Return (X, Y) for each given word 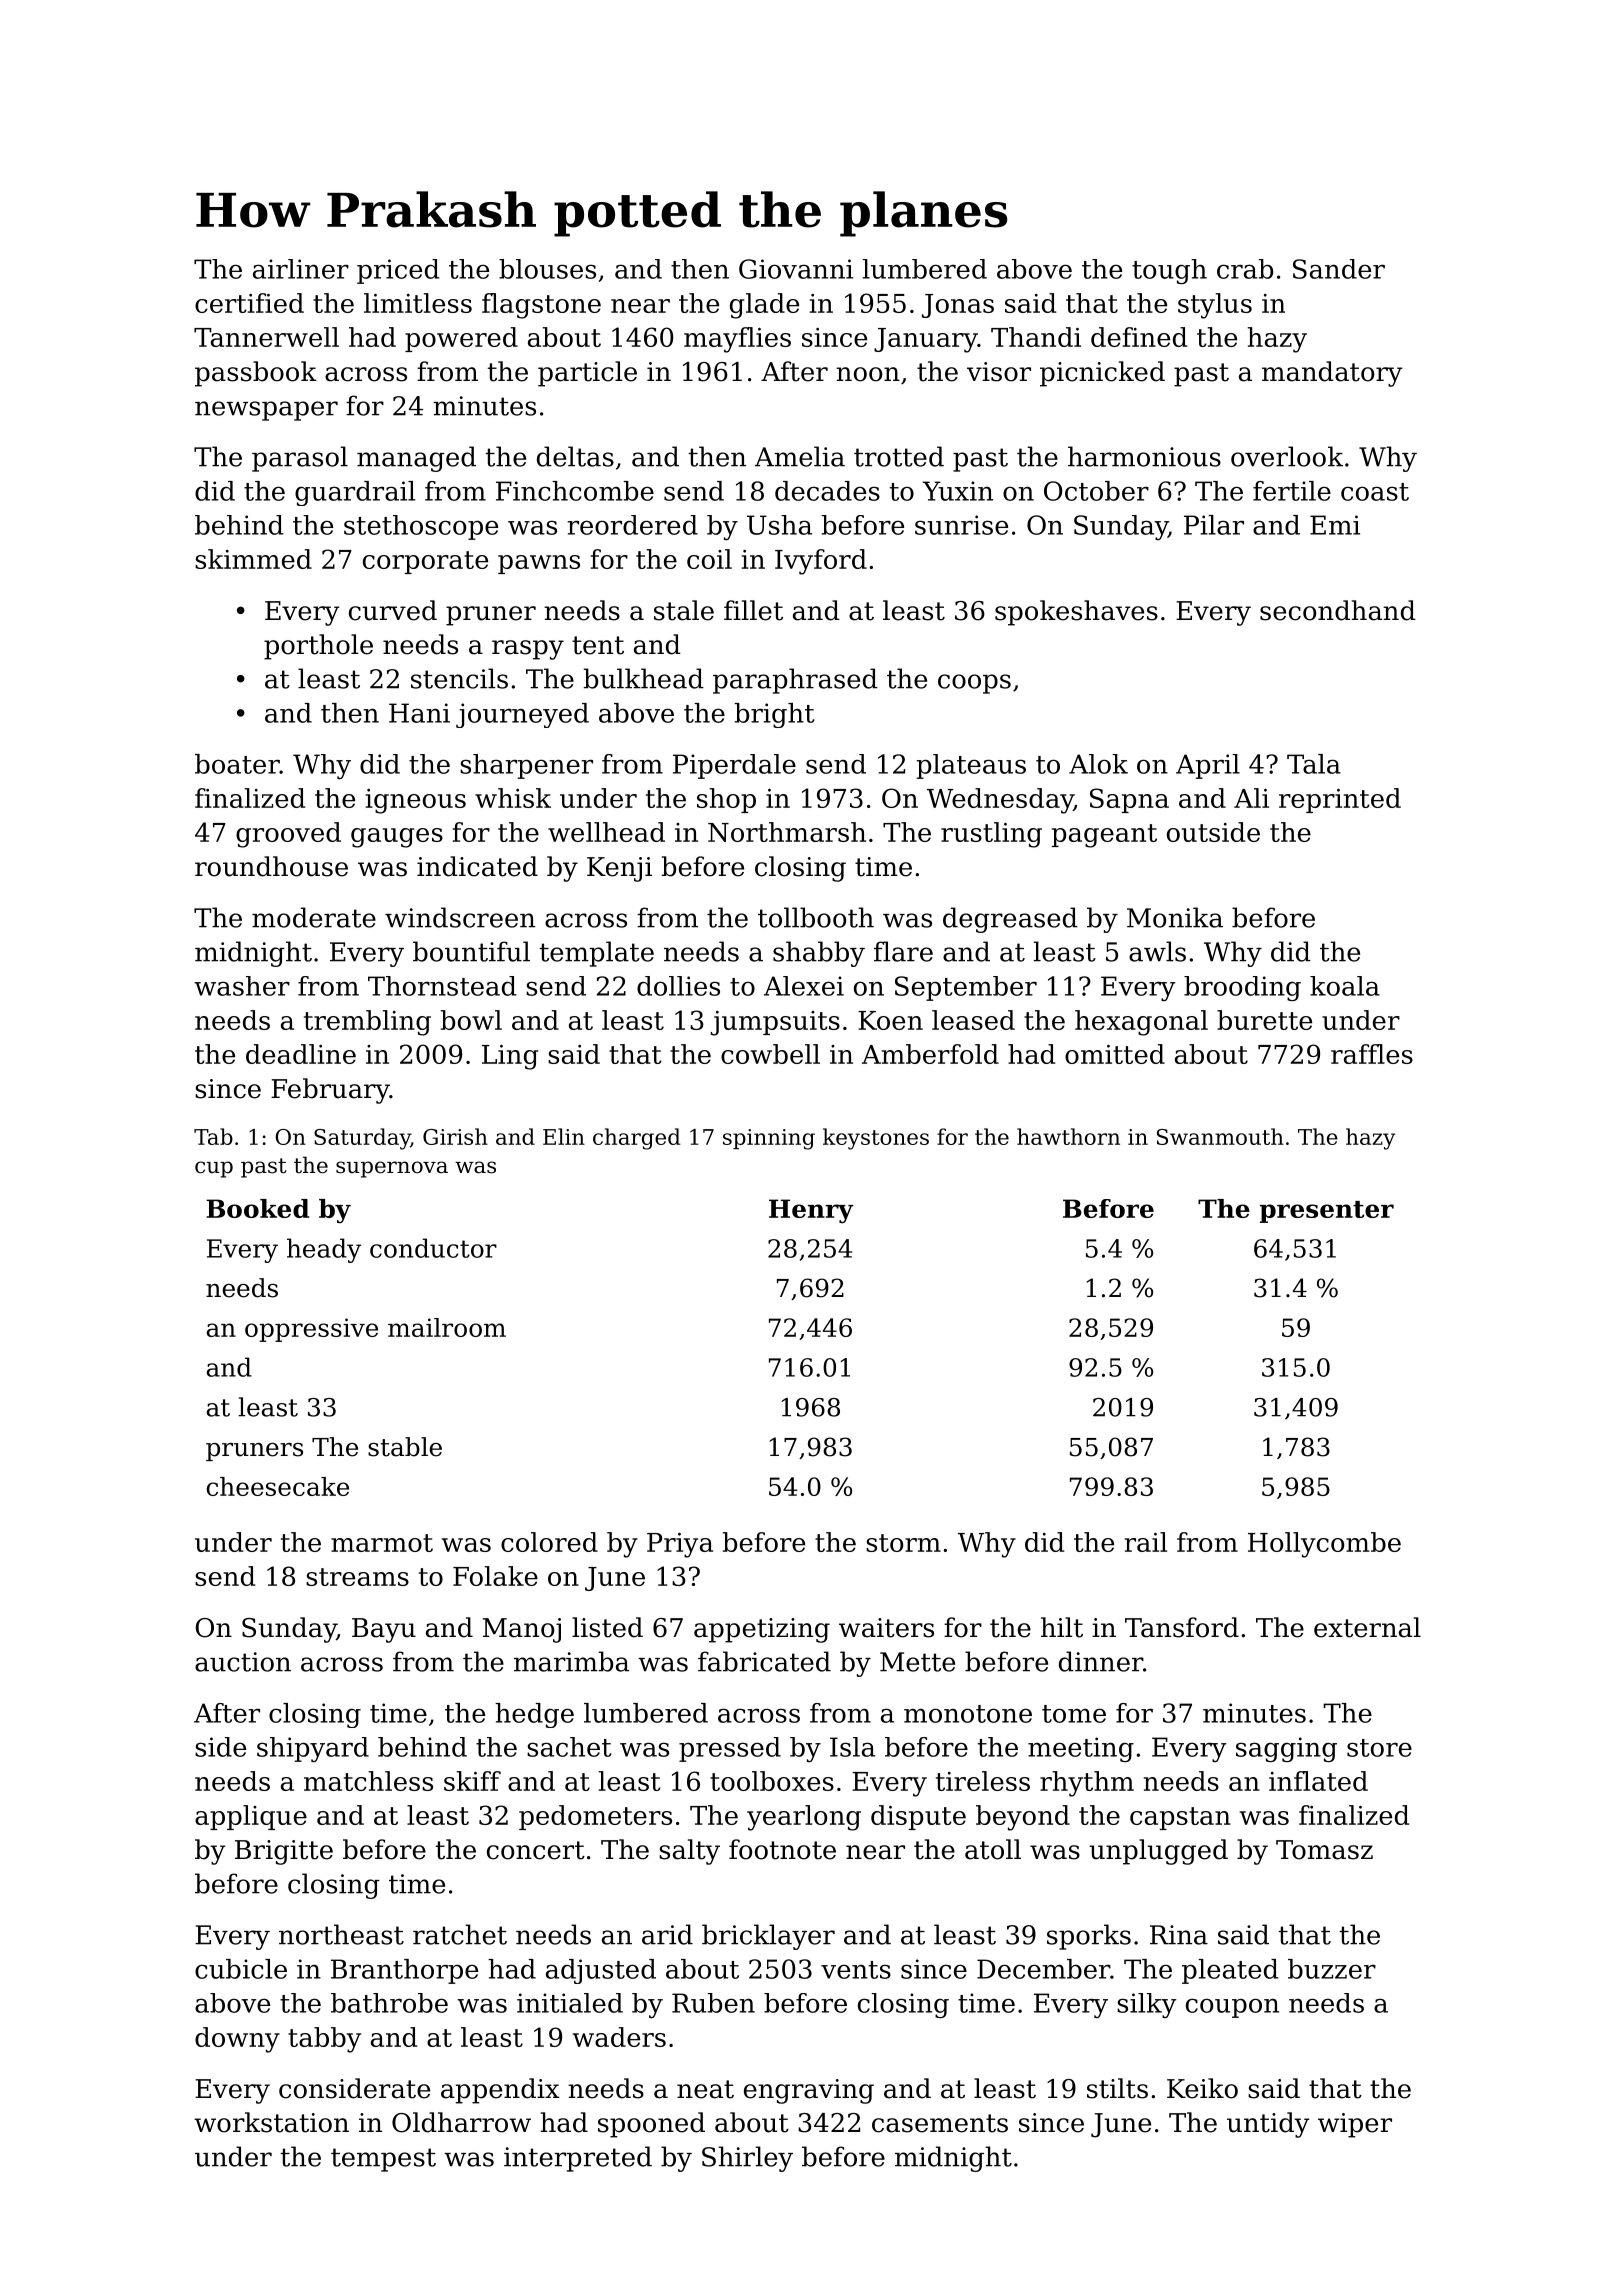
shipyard (313, 1749)
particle (587, 374)
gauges (397, 838)
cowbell (770, 1054)
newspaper (266, 411)
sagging (1286, 1749)
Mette (917, 1662)
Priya (680, 1545)
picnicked (1102, 374)
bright (774, 715)
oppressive (311, 1330)
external (1367, 1627)
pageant (1104, 836)
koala (1345, 986)
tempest (383, 2160)
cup (214, 1169)
